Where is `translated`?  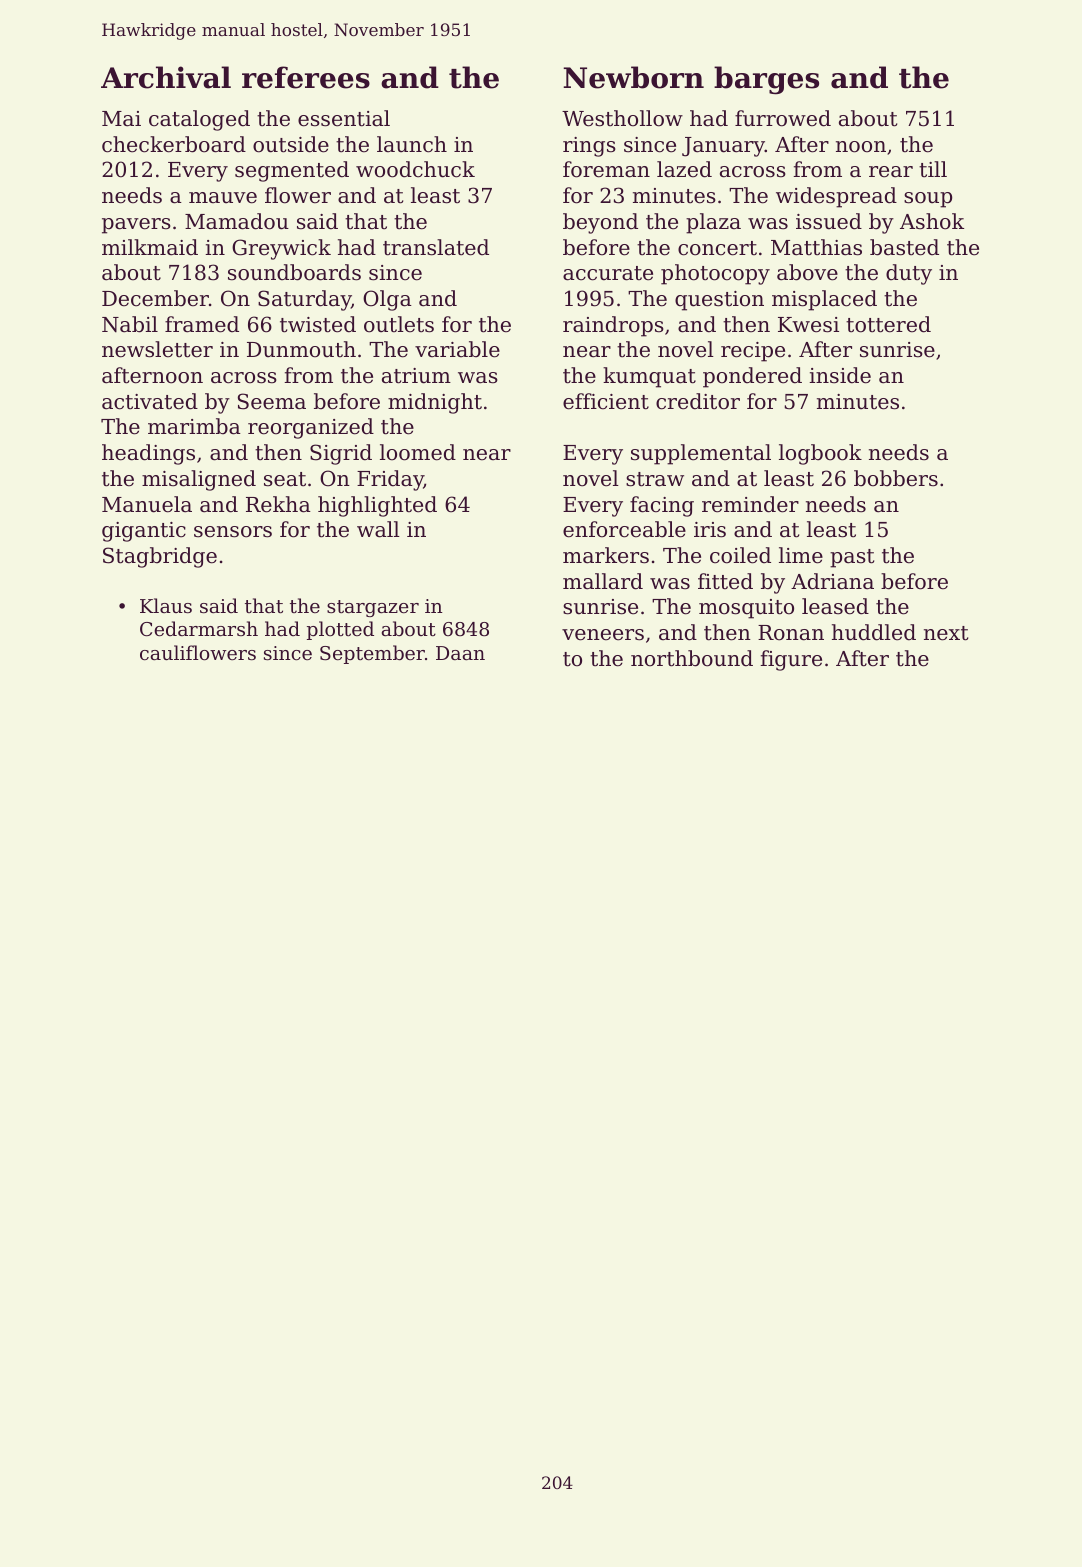
translated is located at coordinates (436, 247).
